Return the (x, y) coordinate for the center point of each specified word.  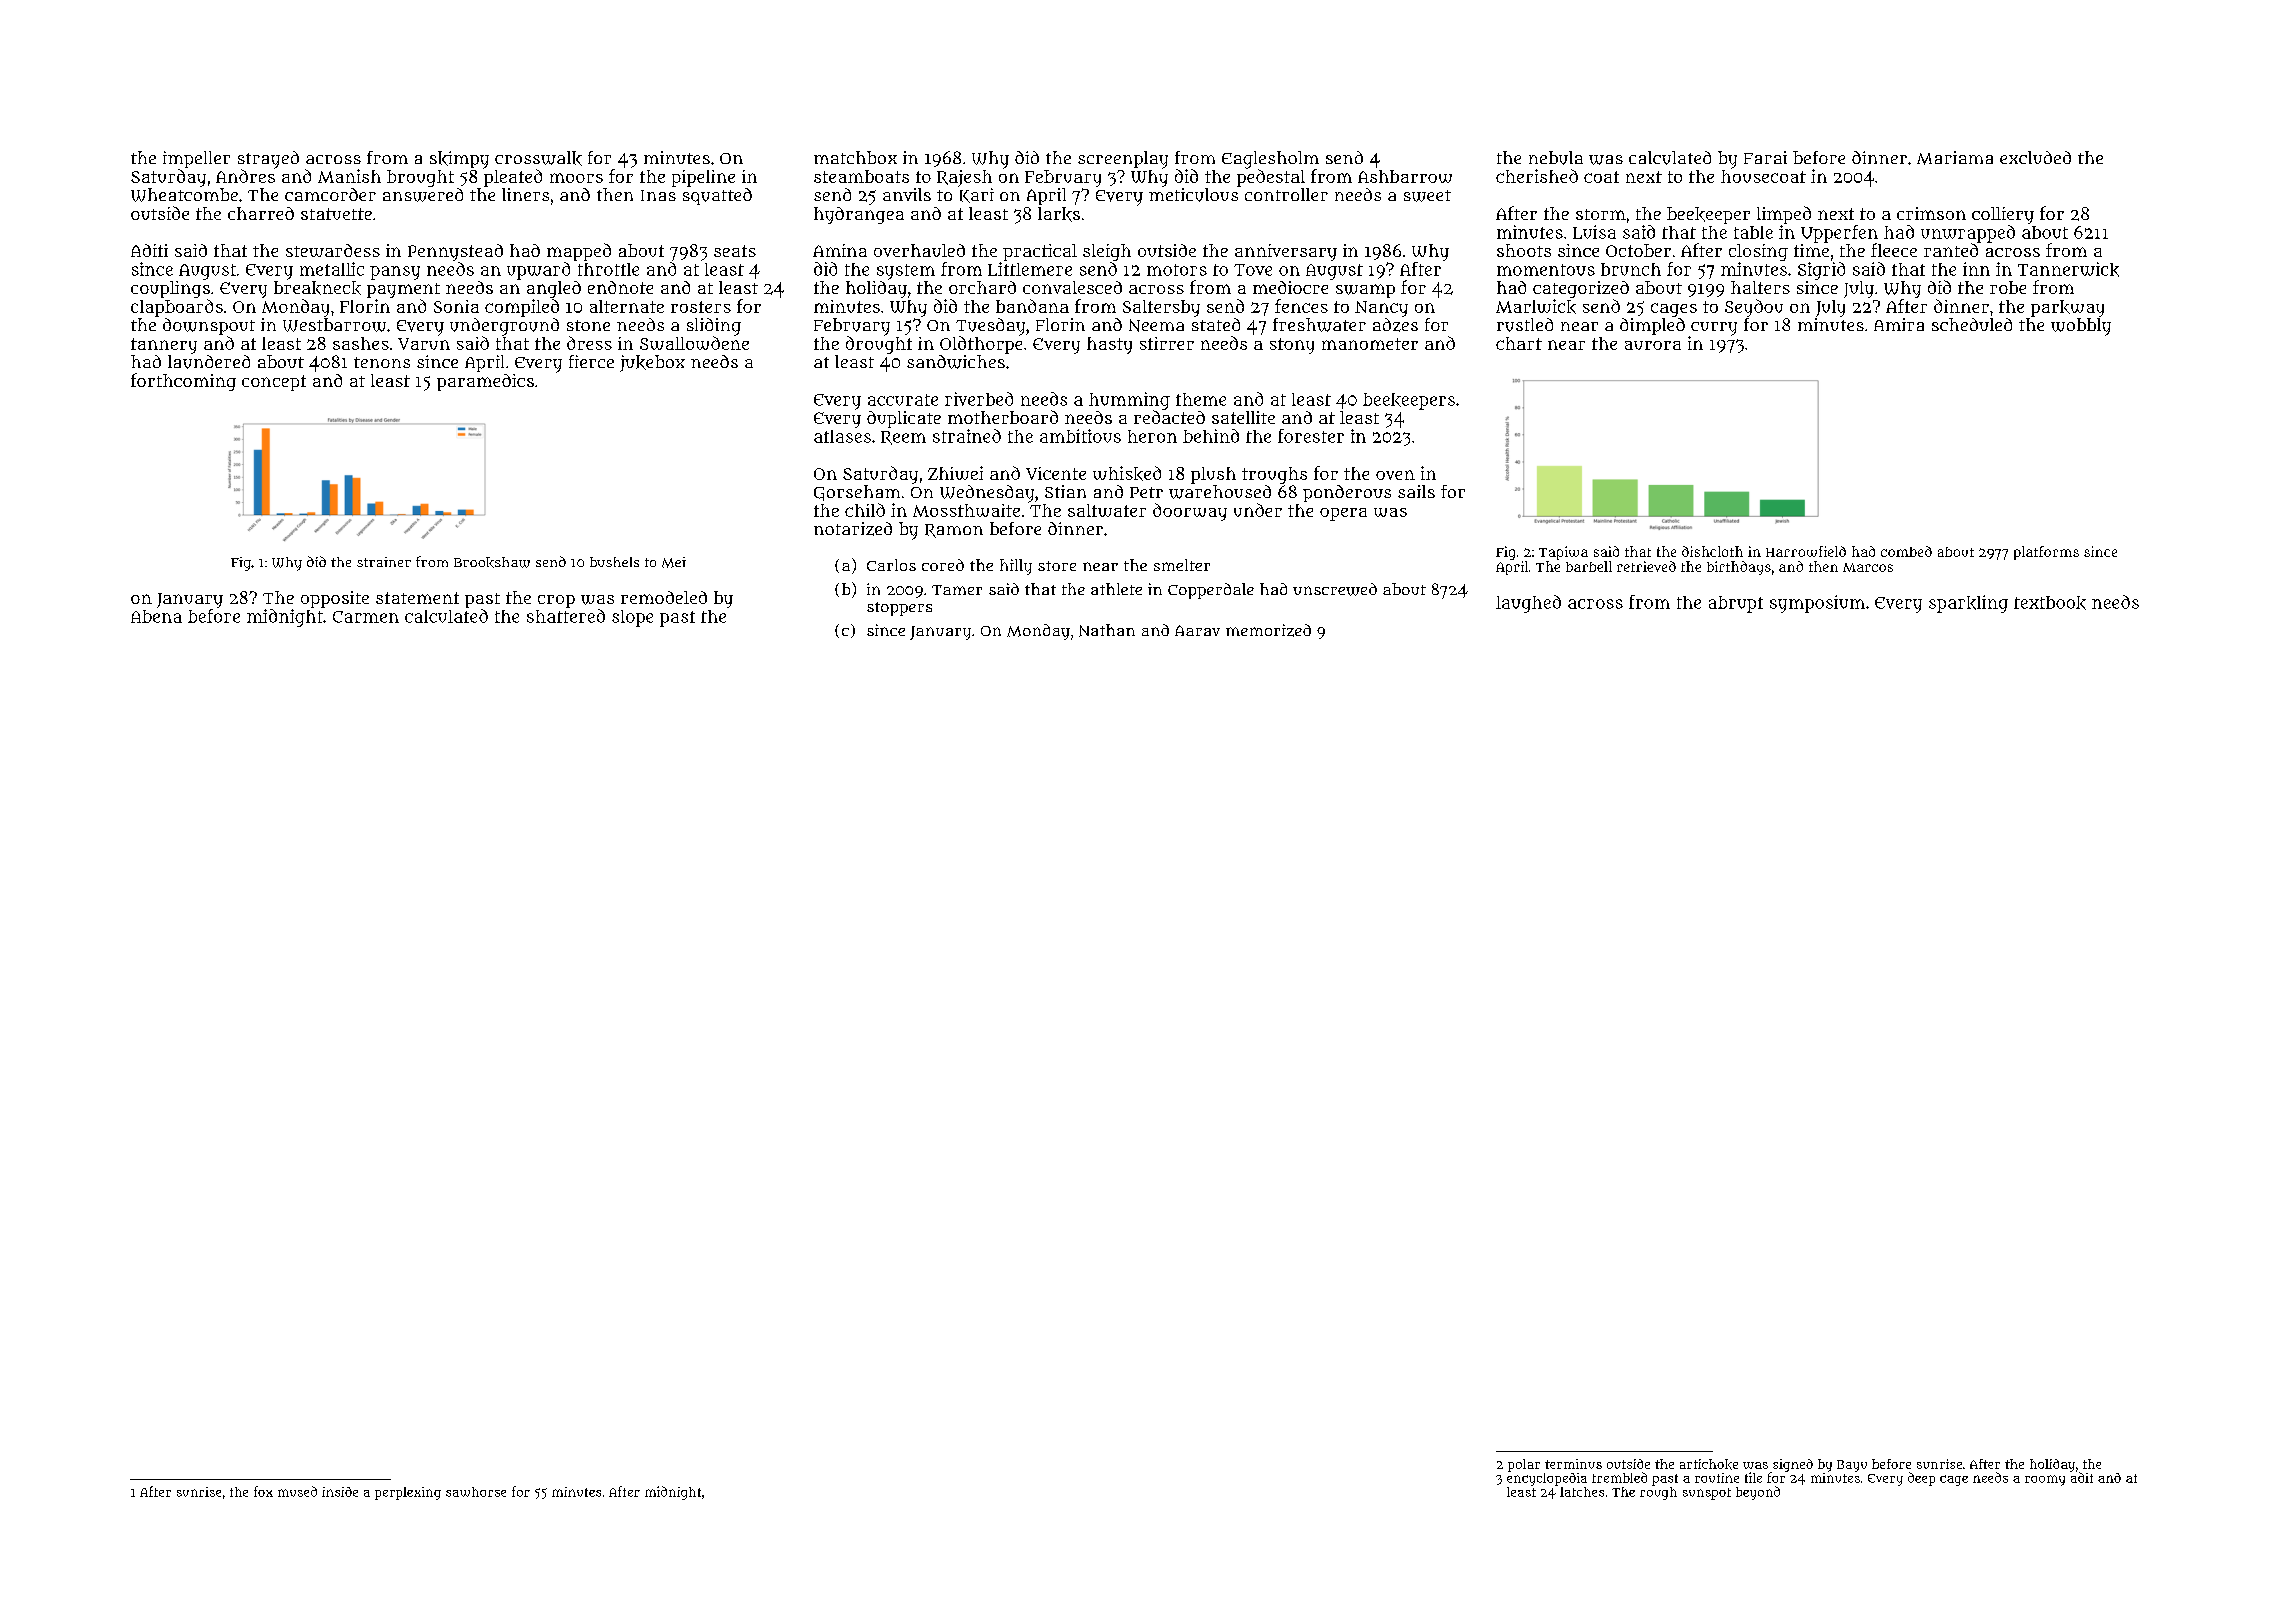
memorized (1268, 630)
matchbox (855, 157)
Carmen (366, 617)
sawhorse (476, 1492)
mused (297, 1491)
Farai (1765, 157)
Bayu (1852, 1466)
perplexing (408, 1493)
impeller (196, 159)
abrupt (1736, 604)
